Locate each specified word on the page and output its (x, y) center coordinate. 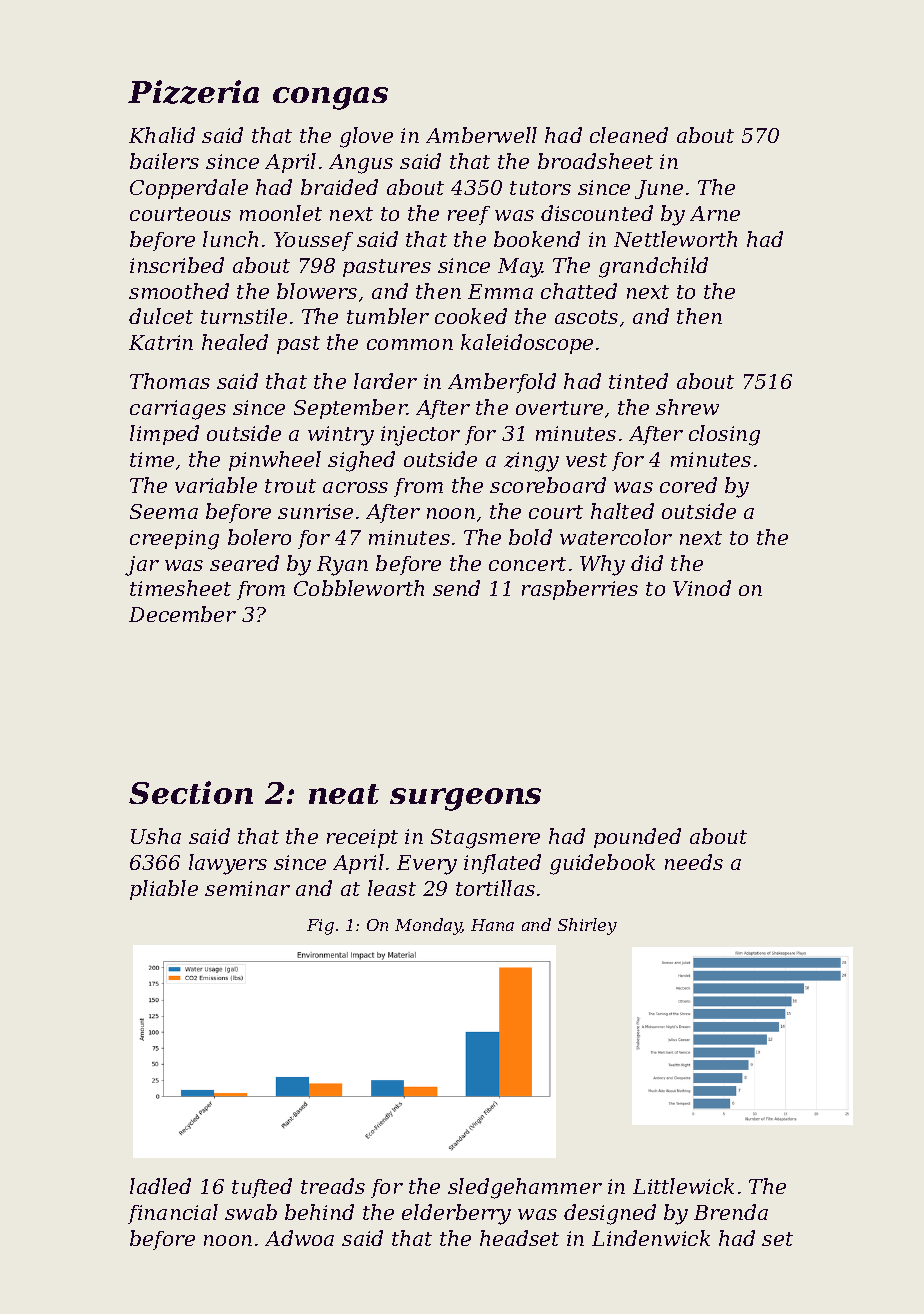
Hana (492, 925)
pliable (164, 890)
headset (519, 1238)
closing (724, 435)
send (456, 588)
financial (173, 1214)
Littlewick (683, 1186)
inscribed (177, 265)
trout (290, 486)
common (410, 344)
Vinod (702, 588)
